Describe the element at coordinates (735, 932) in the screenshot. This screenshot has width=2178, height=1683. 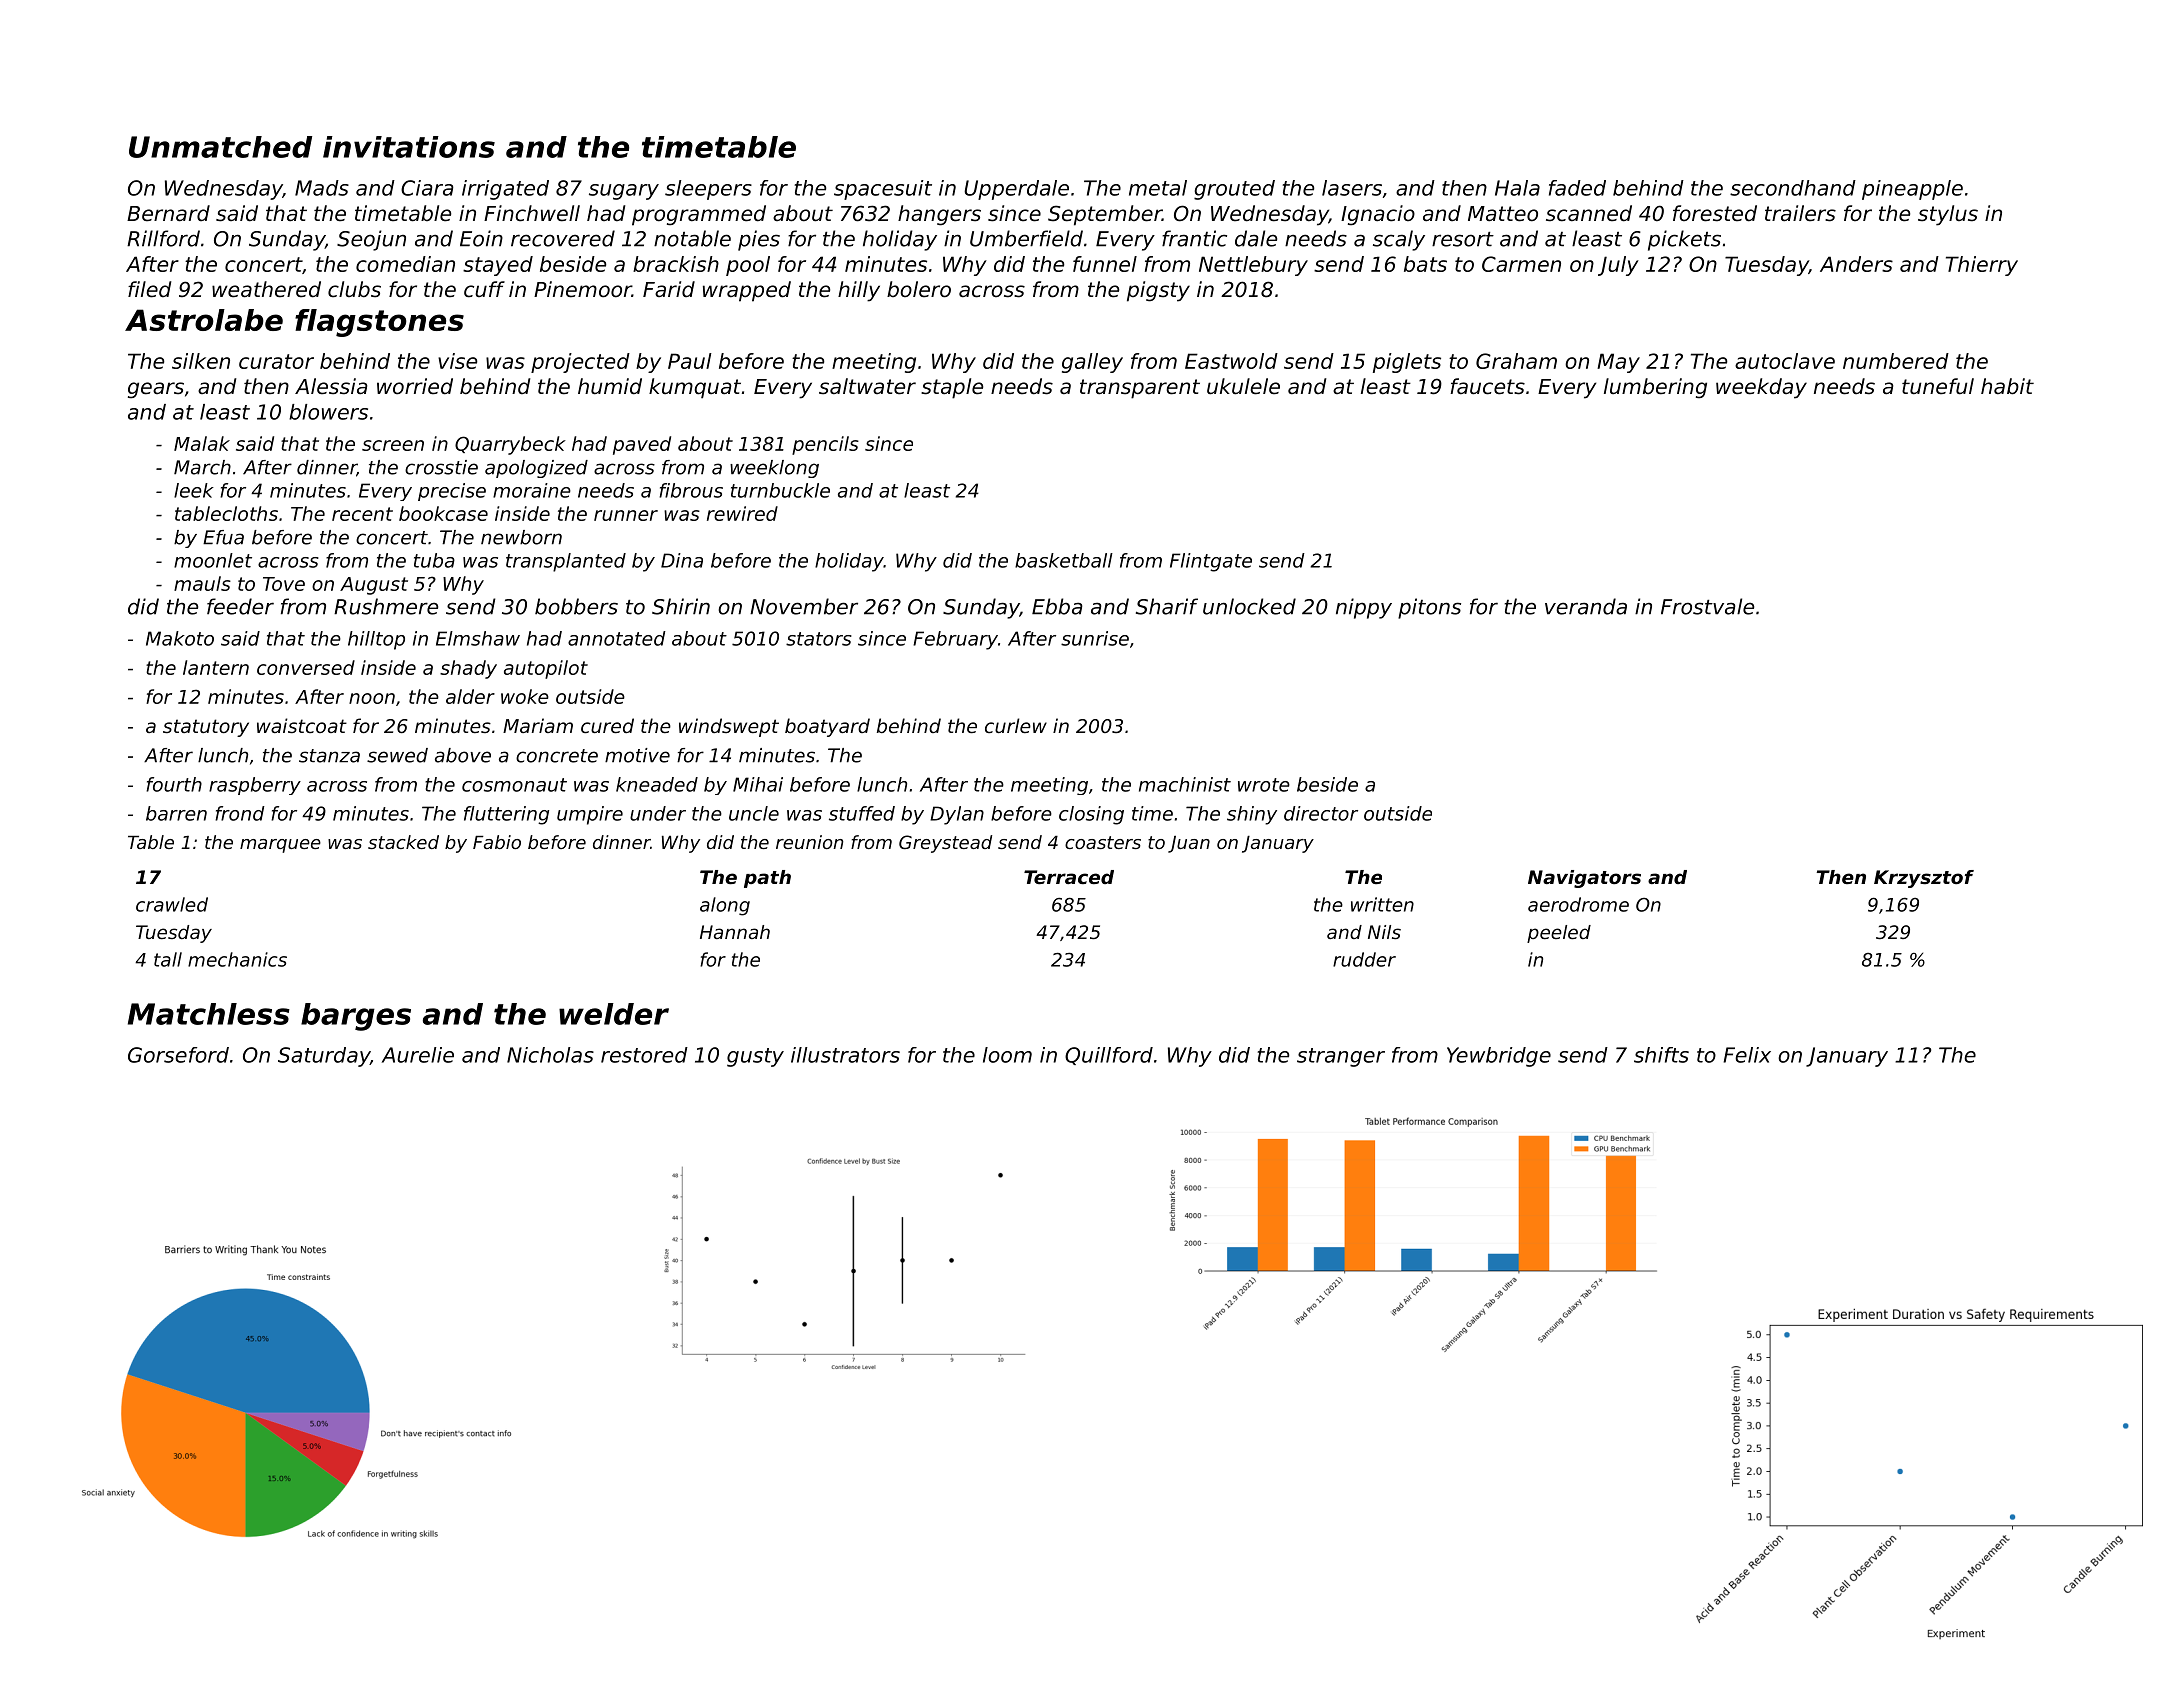
I see `Hannah` at that location.
